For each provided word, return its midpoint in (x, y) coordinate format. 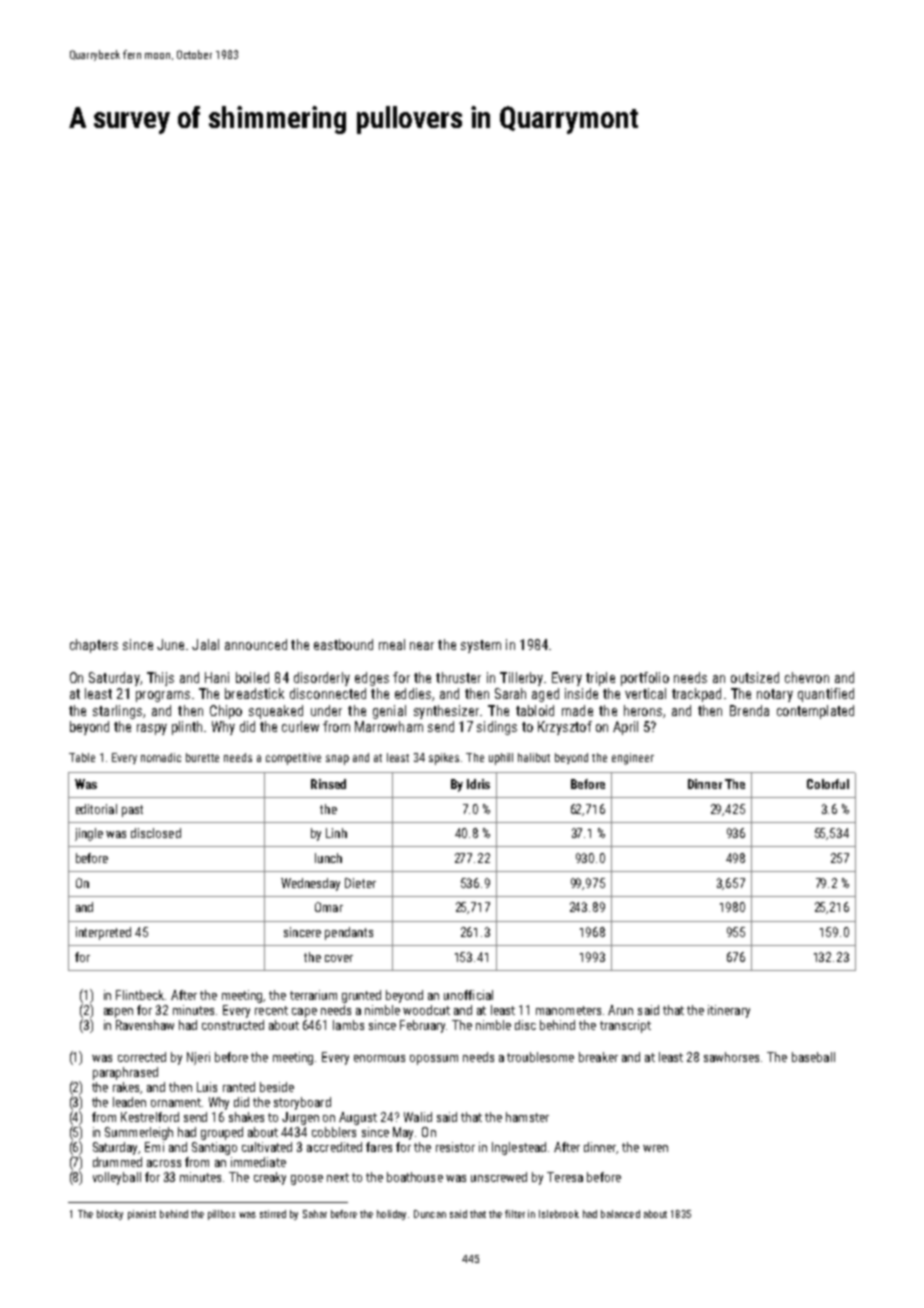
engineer (633, 759)
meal (392, 644)
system (481, 646)
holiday (391, 1215)
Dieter (360, 883)
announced (256, 644)
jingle (89, 834)
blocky (110, 1215)
